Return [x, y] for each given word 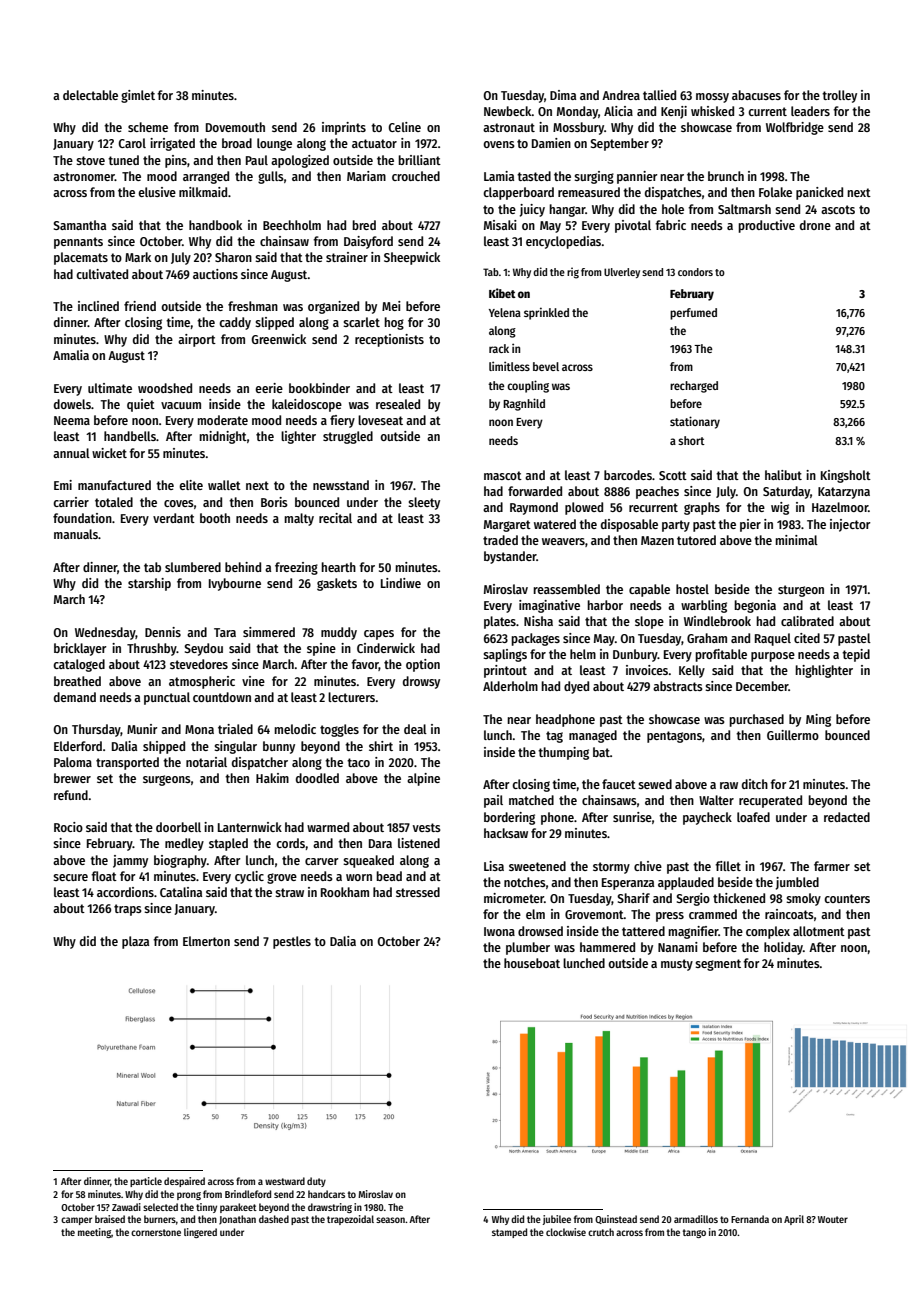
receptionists [389, 340]
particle [146, 1182]
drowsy [421, 682]
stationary [695, 422]
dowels [72, 404]
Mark [138, 257]
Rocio [68, 827]
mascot [503, 475]
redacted [847, 817]
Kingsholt [846, 476]
